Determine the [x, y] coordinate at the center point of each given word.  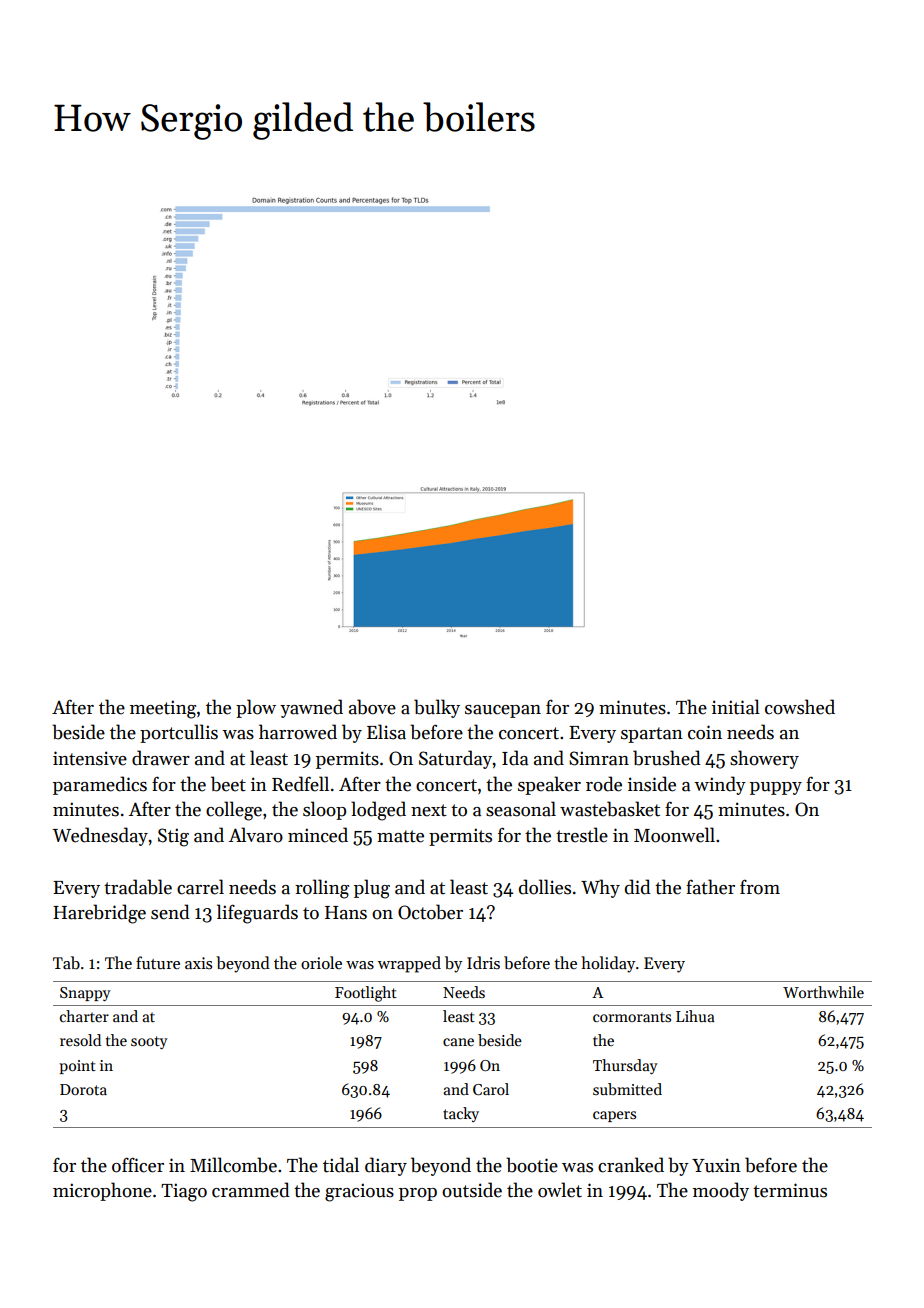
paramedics [100, 785]
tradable [138, 887]
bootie [532, 1165]
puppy [776, 788]
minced [318, 835]
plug [372, 889]
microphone [102, 1191]
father [710, 887]
